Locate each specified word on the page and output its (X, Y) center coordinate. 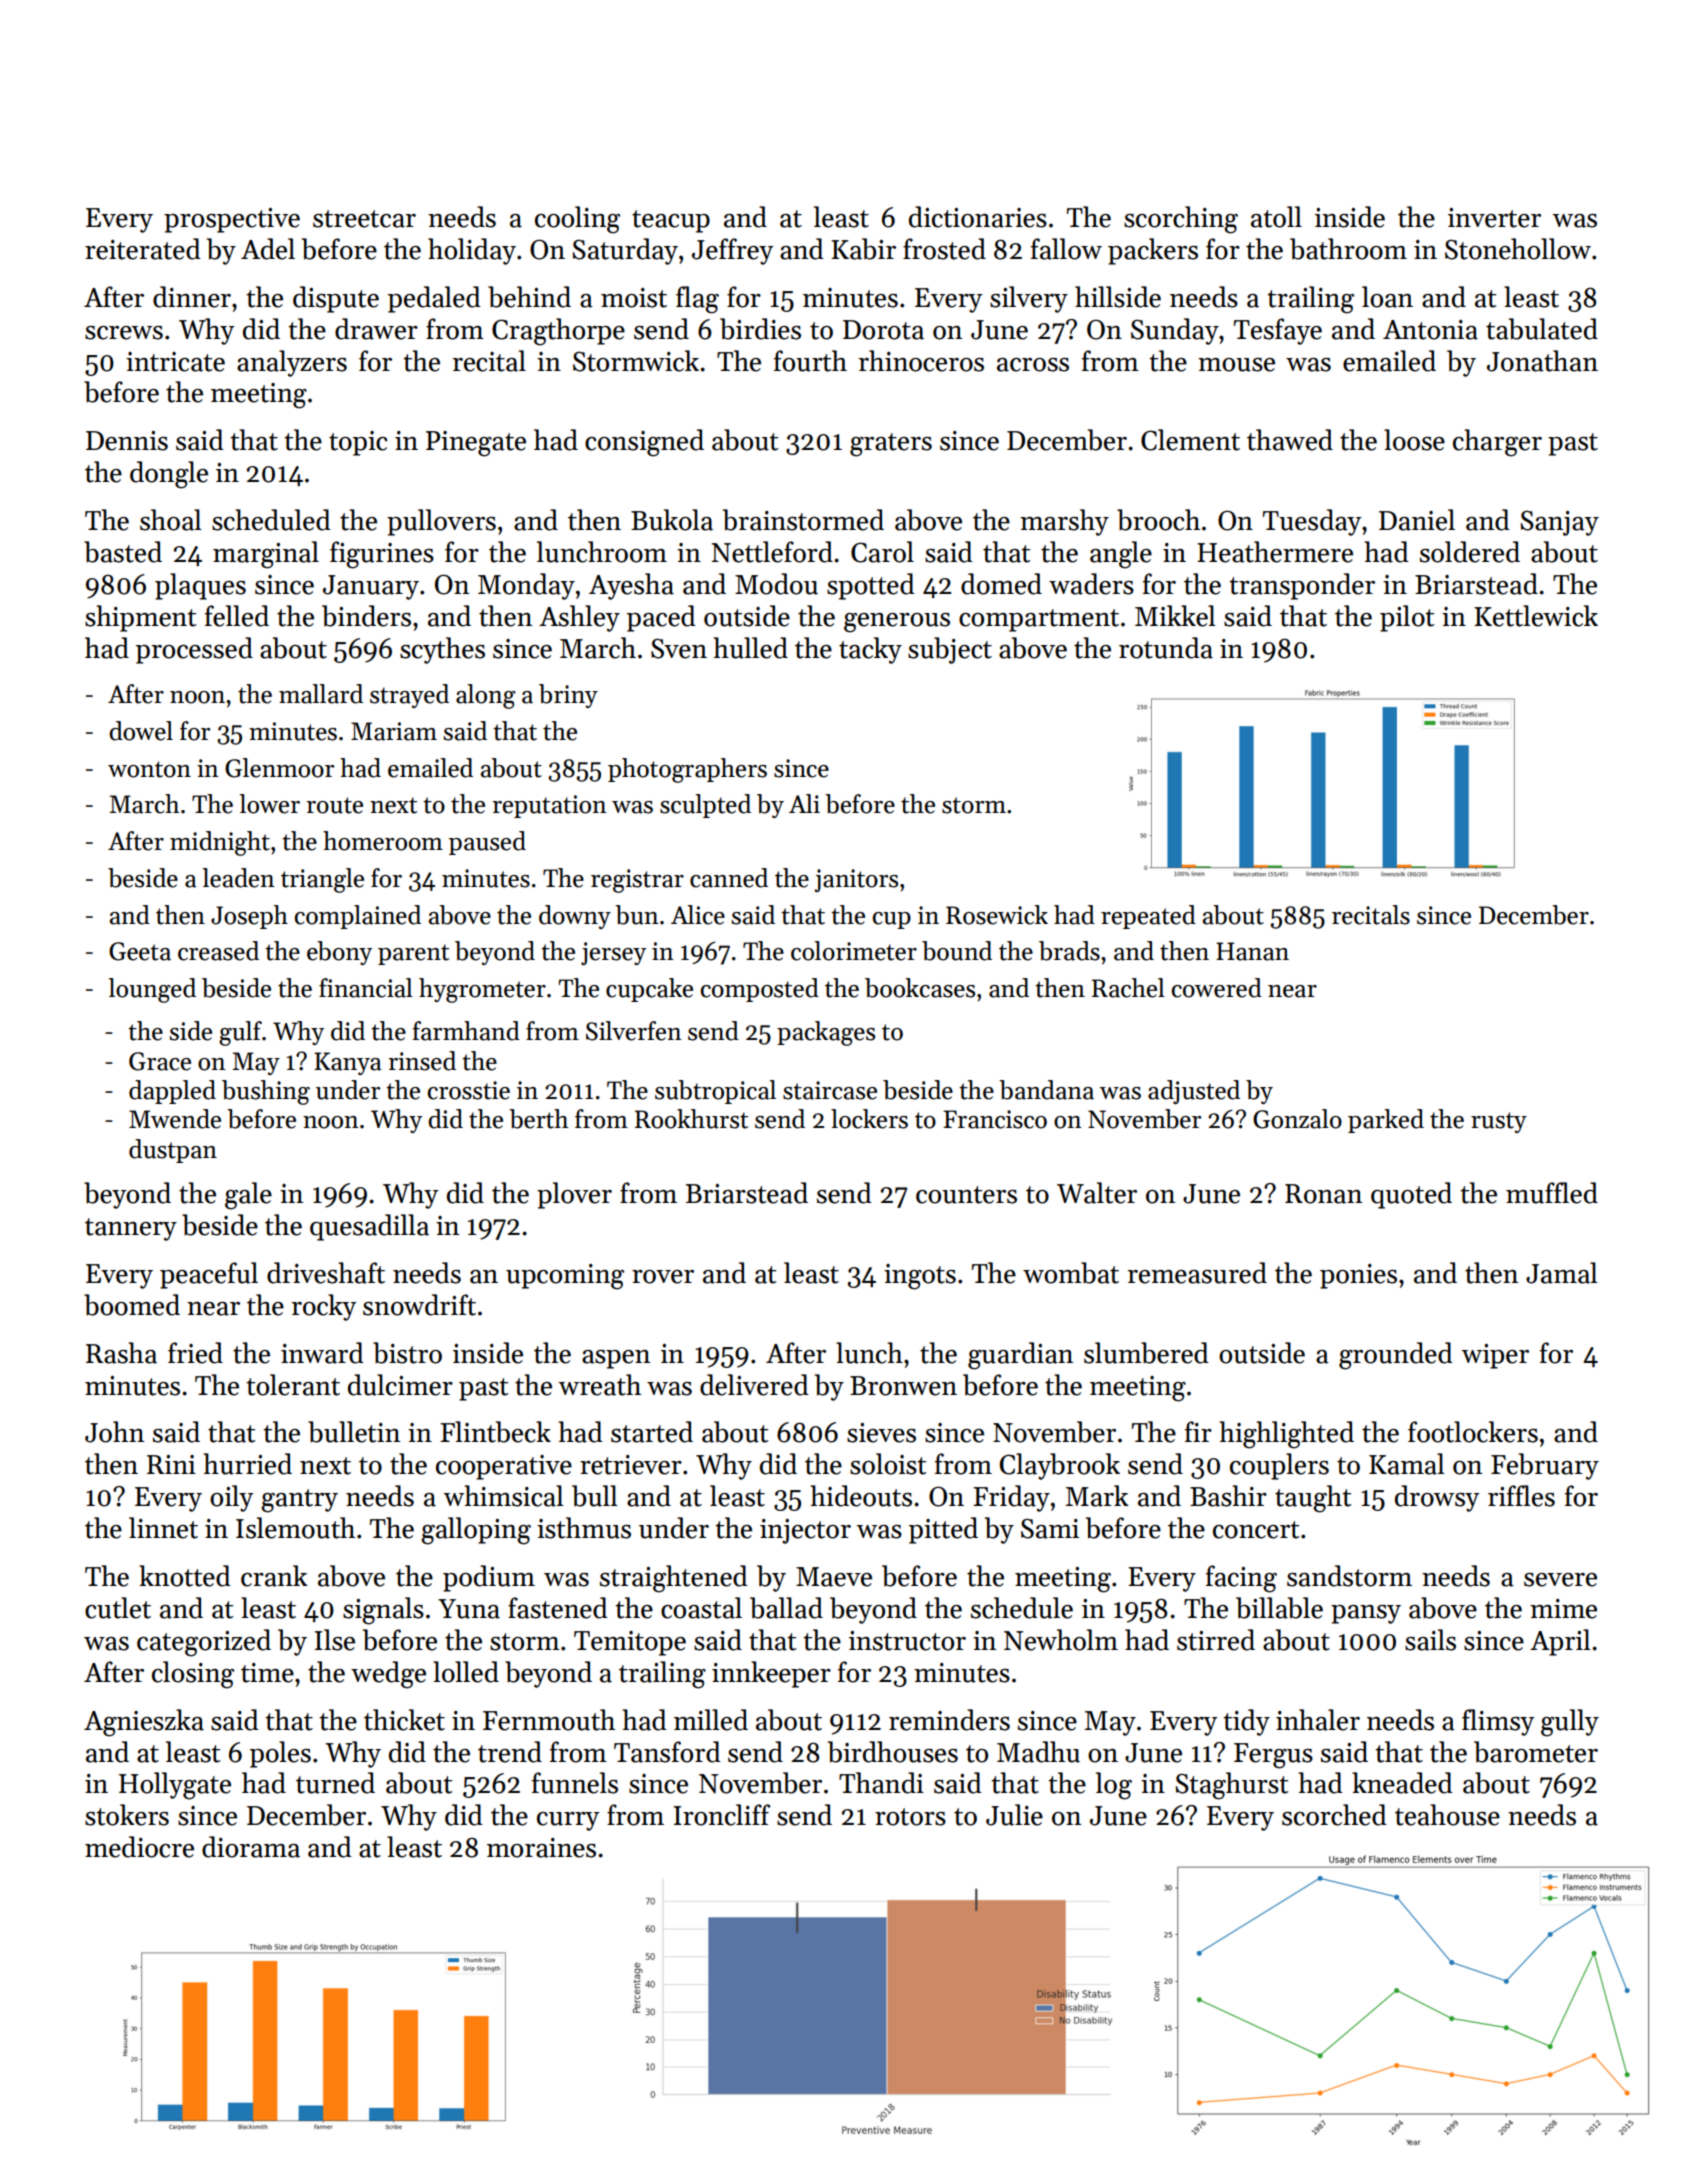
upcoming (565, 1277)
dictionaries (978, 217)
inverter (1494, 218)
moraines (541, 1848)
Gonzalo (1297, 1119)
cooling (577, 220)
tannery (131, 1229)
